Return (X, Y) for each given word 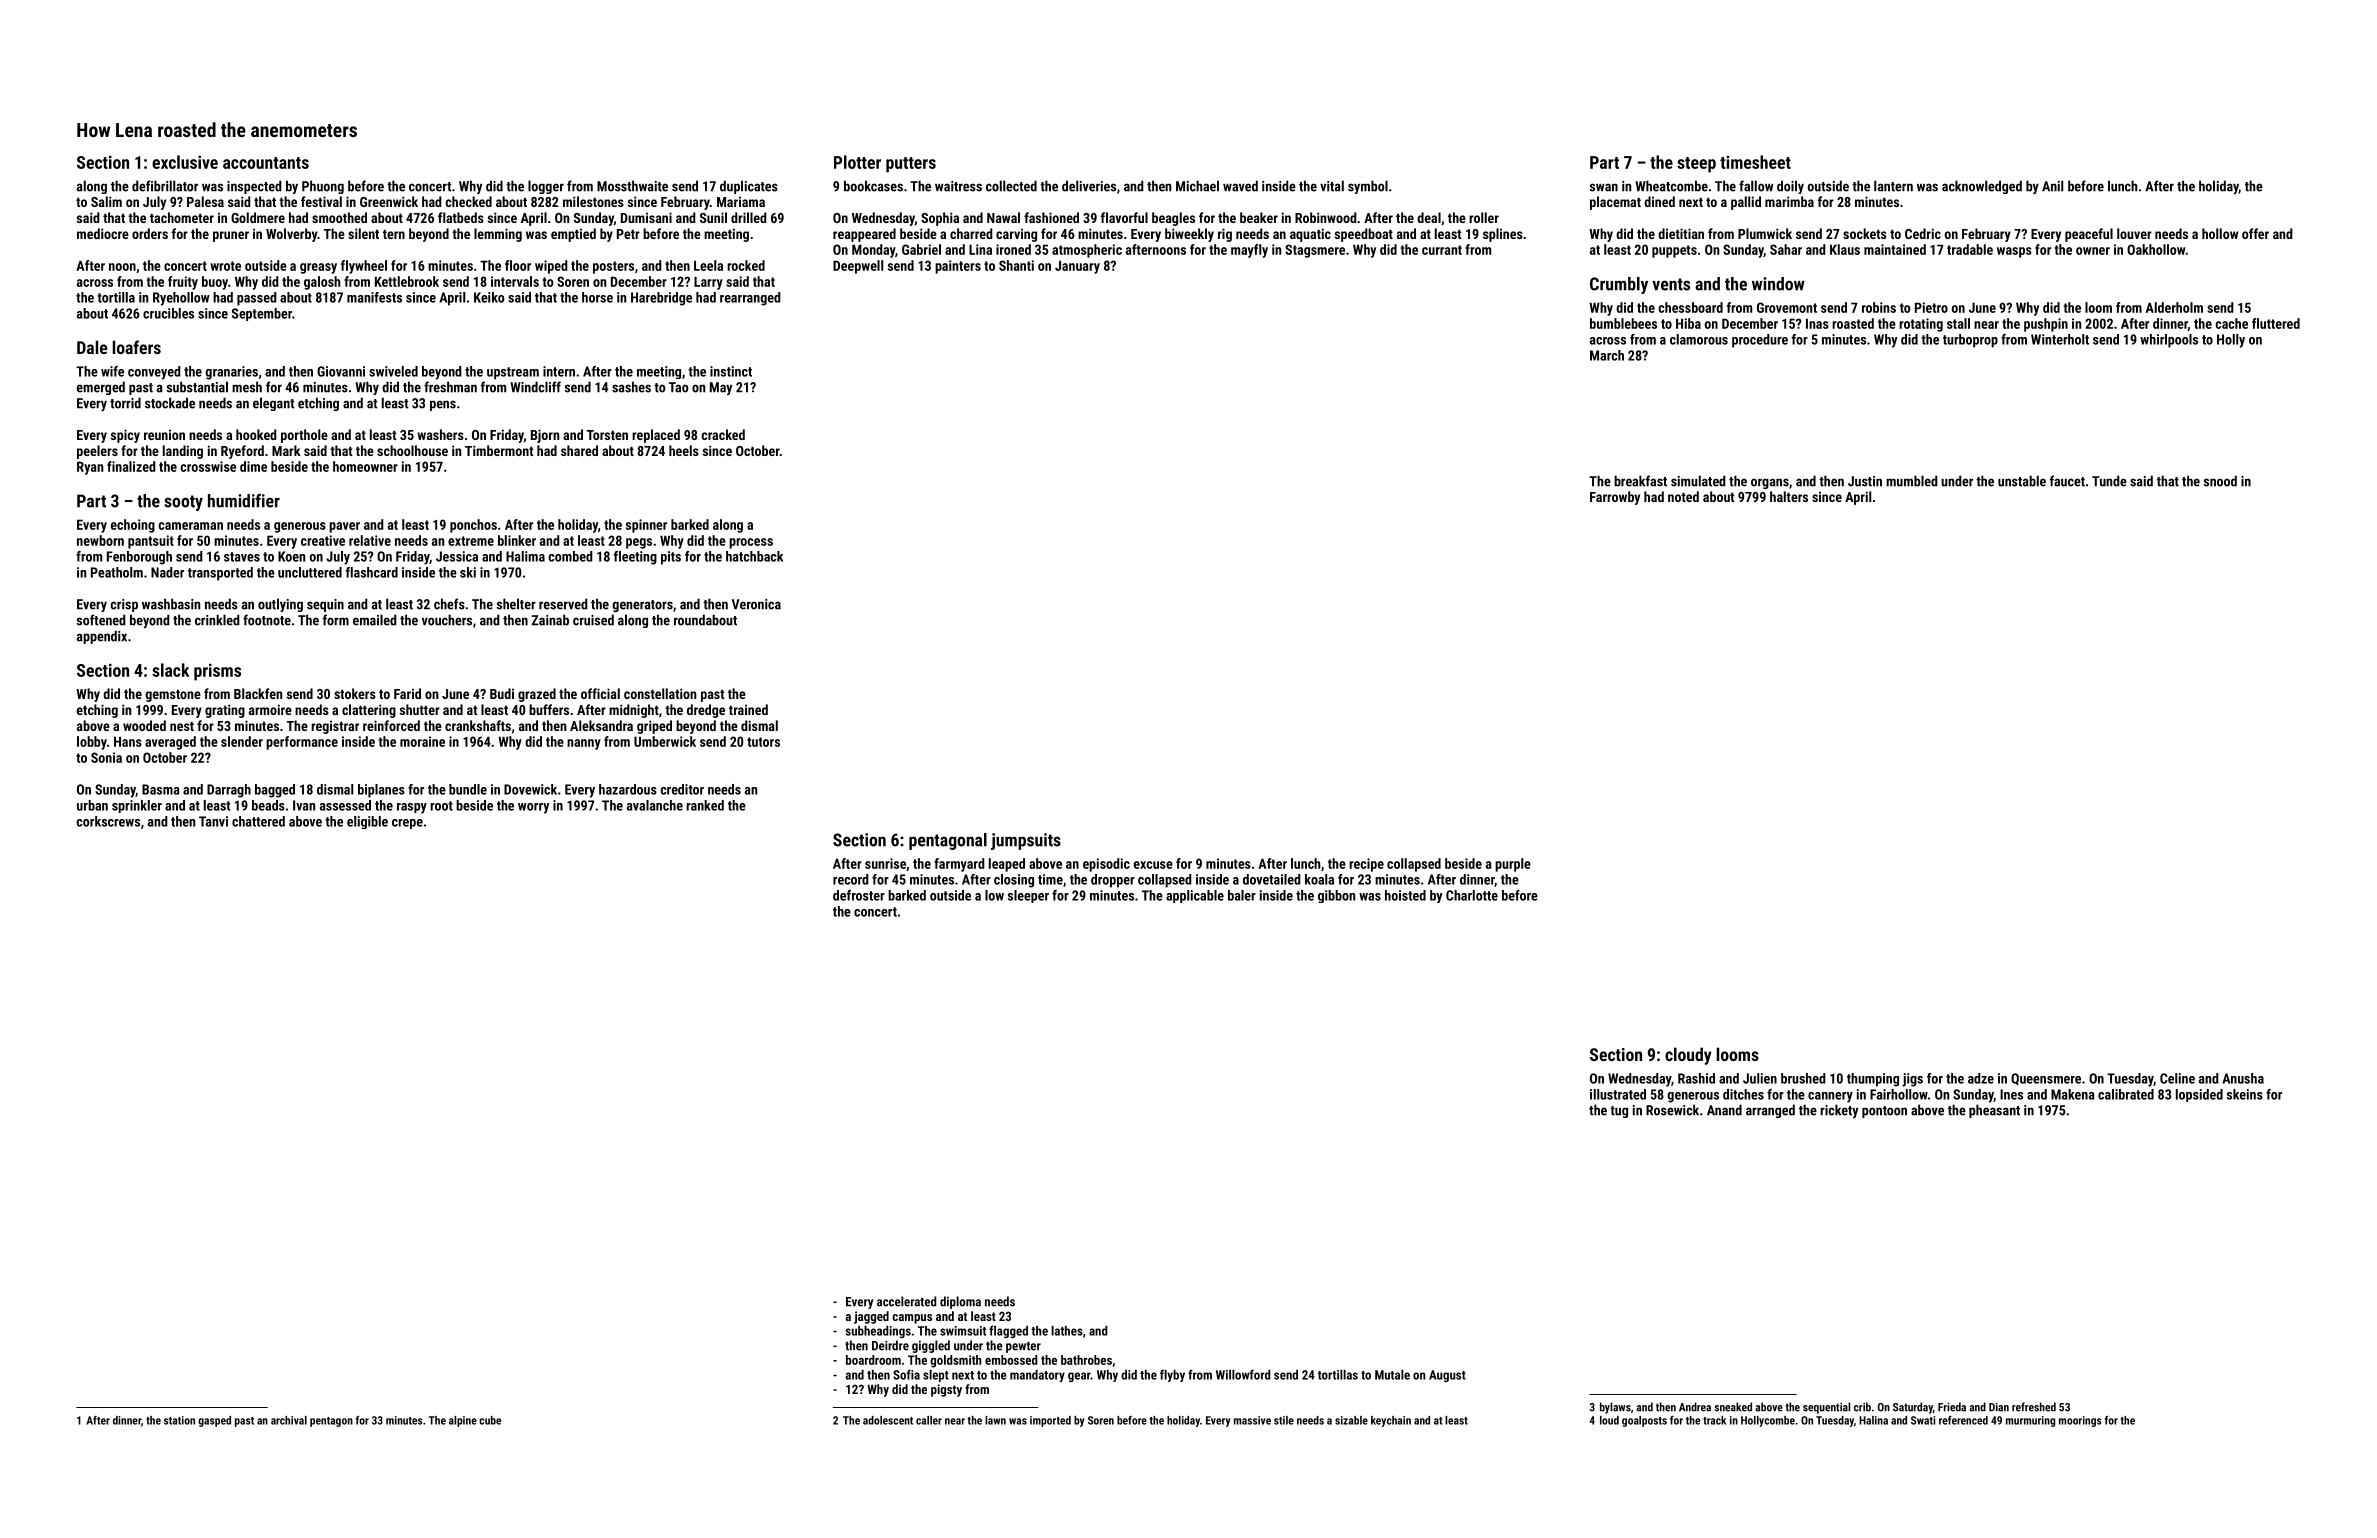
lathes (1067, 1331)
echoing (133, 526)
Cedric (1923, 233)
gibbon (1336, 896)
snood (2220, 481)
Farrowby (1615, 498)
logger (546, 187)
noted (1683, 496)
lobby (92, 743)
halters (1789, 496)
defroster (859, 895)
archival (289, 1420)
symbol (1368, 187)
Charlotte (1472, 895)
